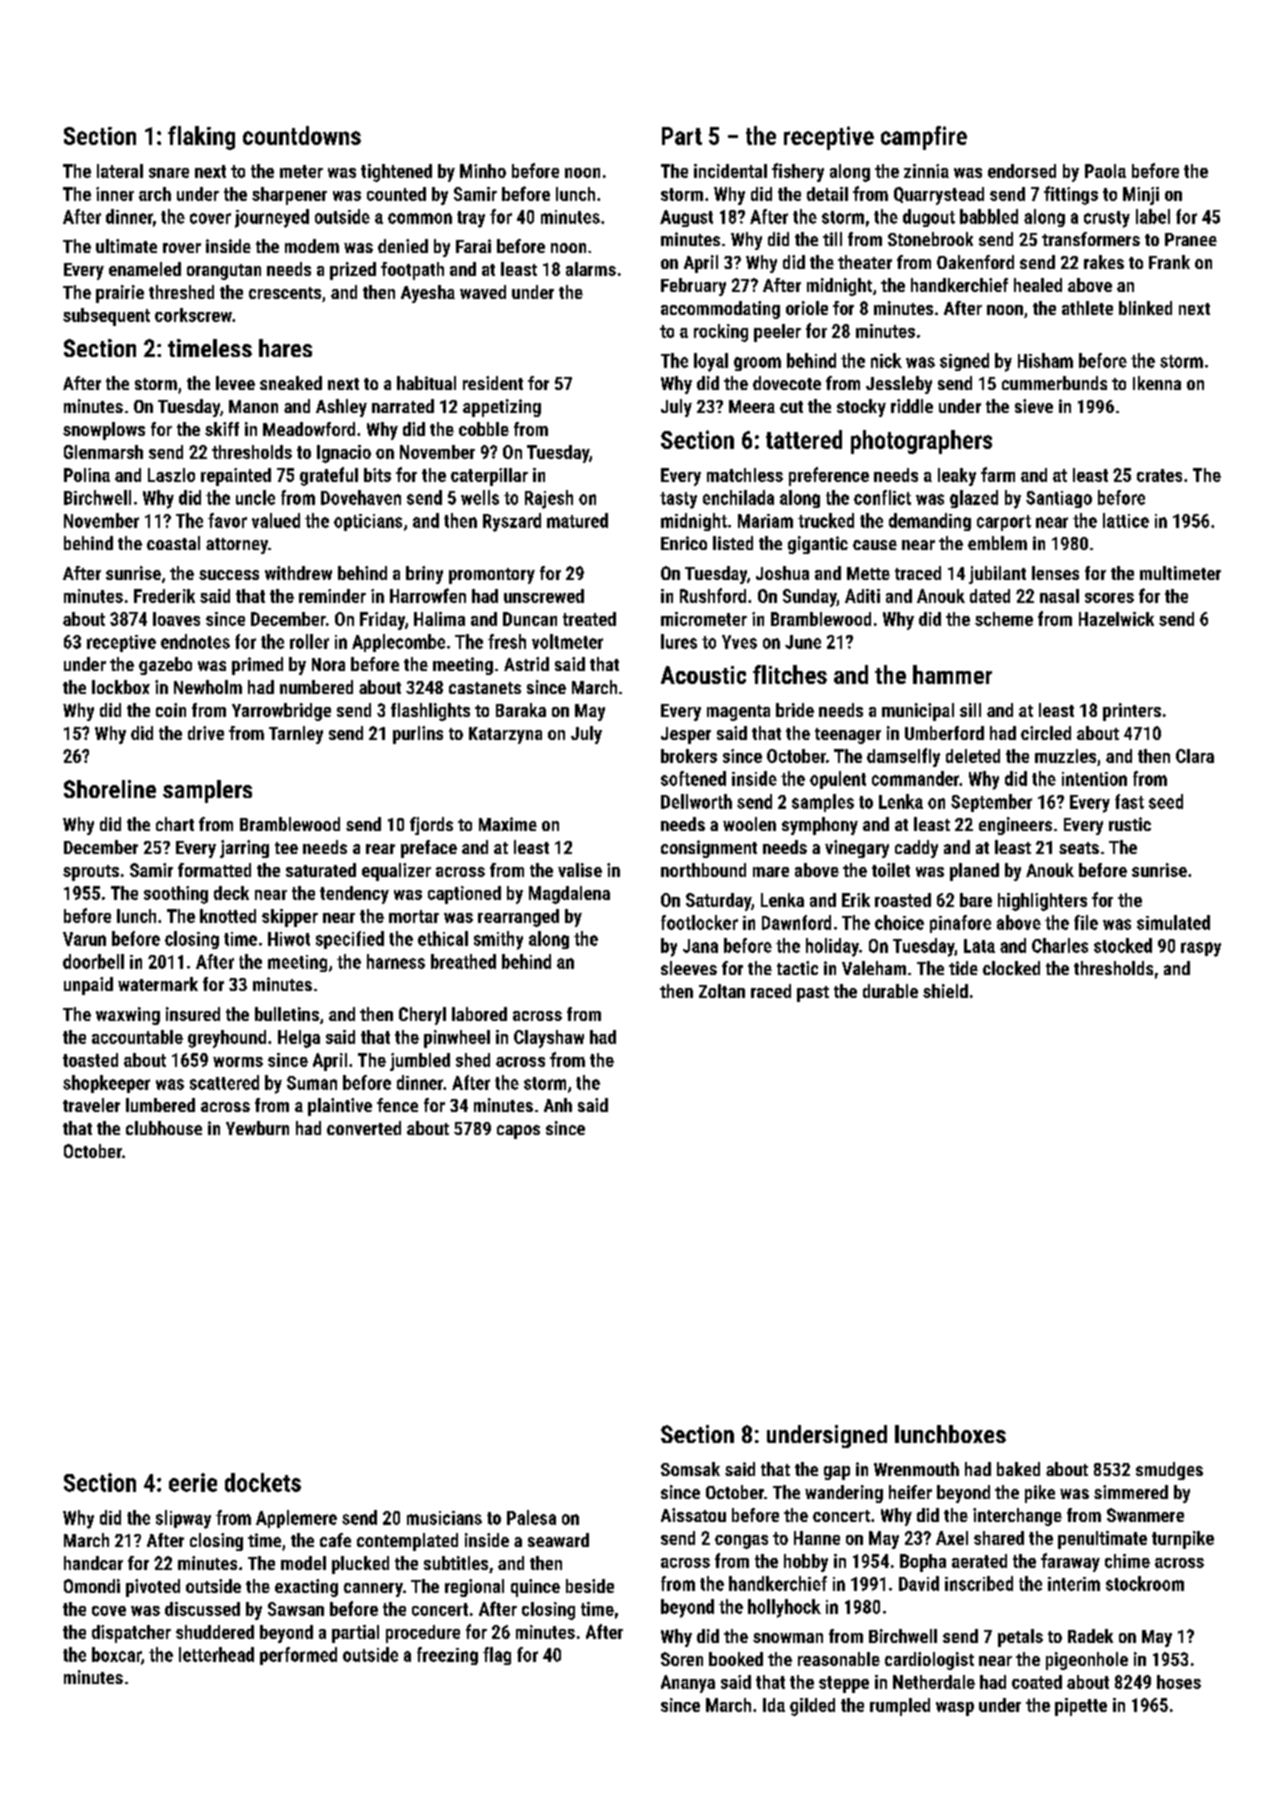  Describe the element at coordinates (549, 499) in the document. I see `Rajesh` at that location.
